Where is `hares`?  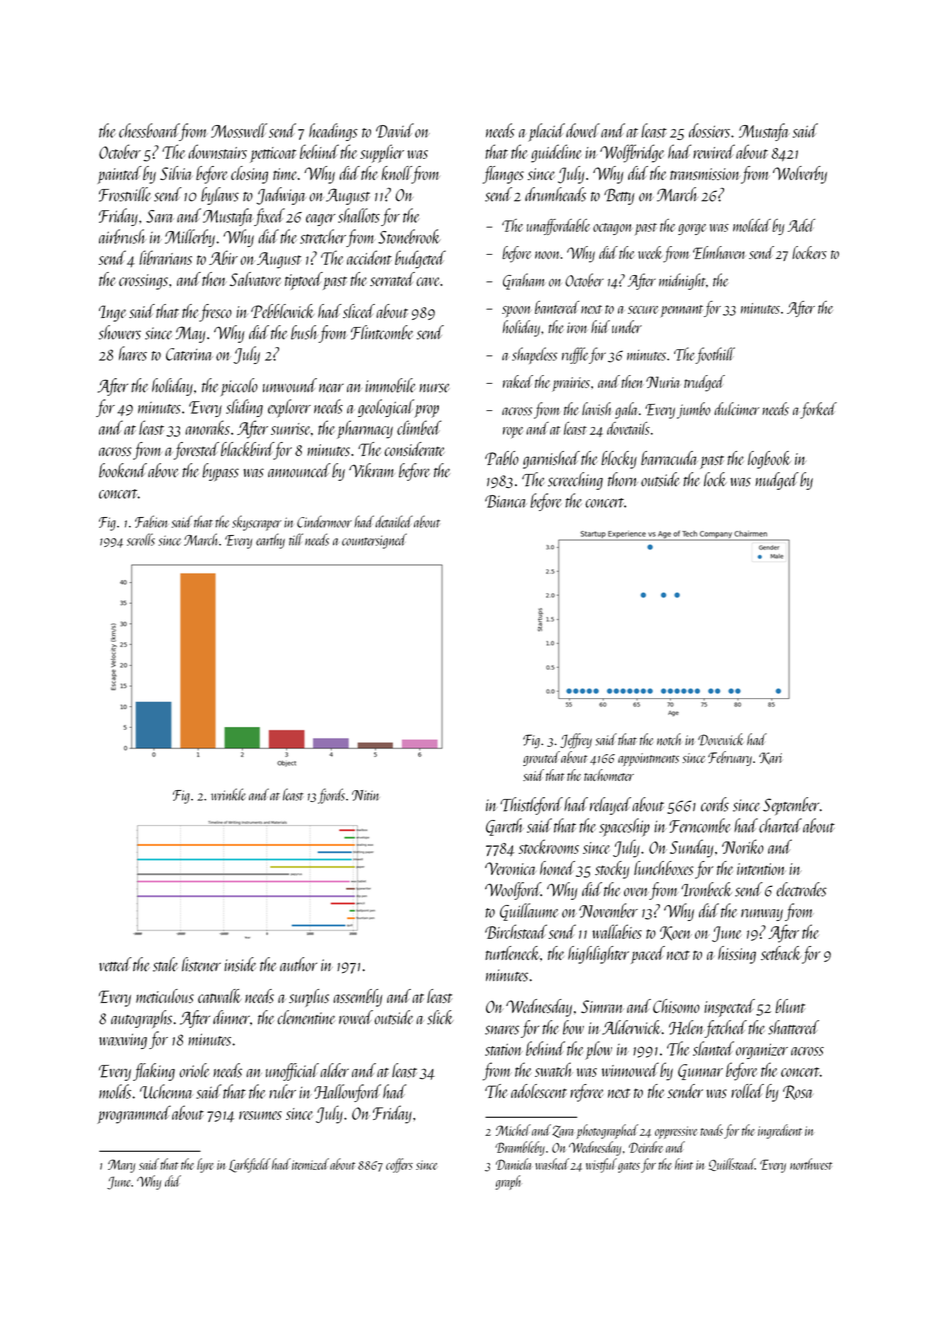
hares is located at coordinates (133, 353).
